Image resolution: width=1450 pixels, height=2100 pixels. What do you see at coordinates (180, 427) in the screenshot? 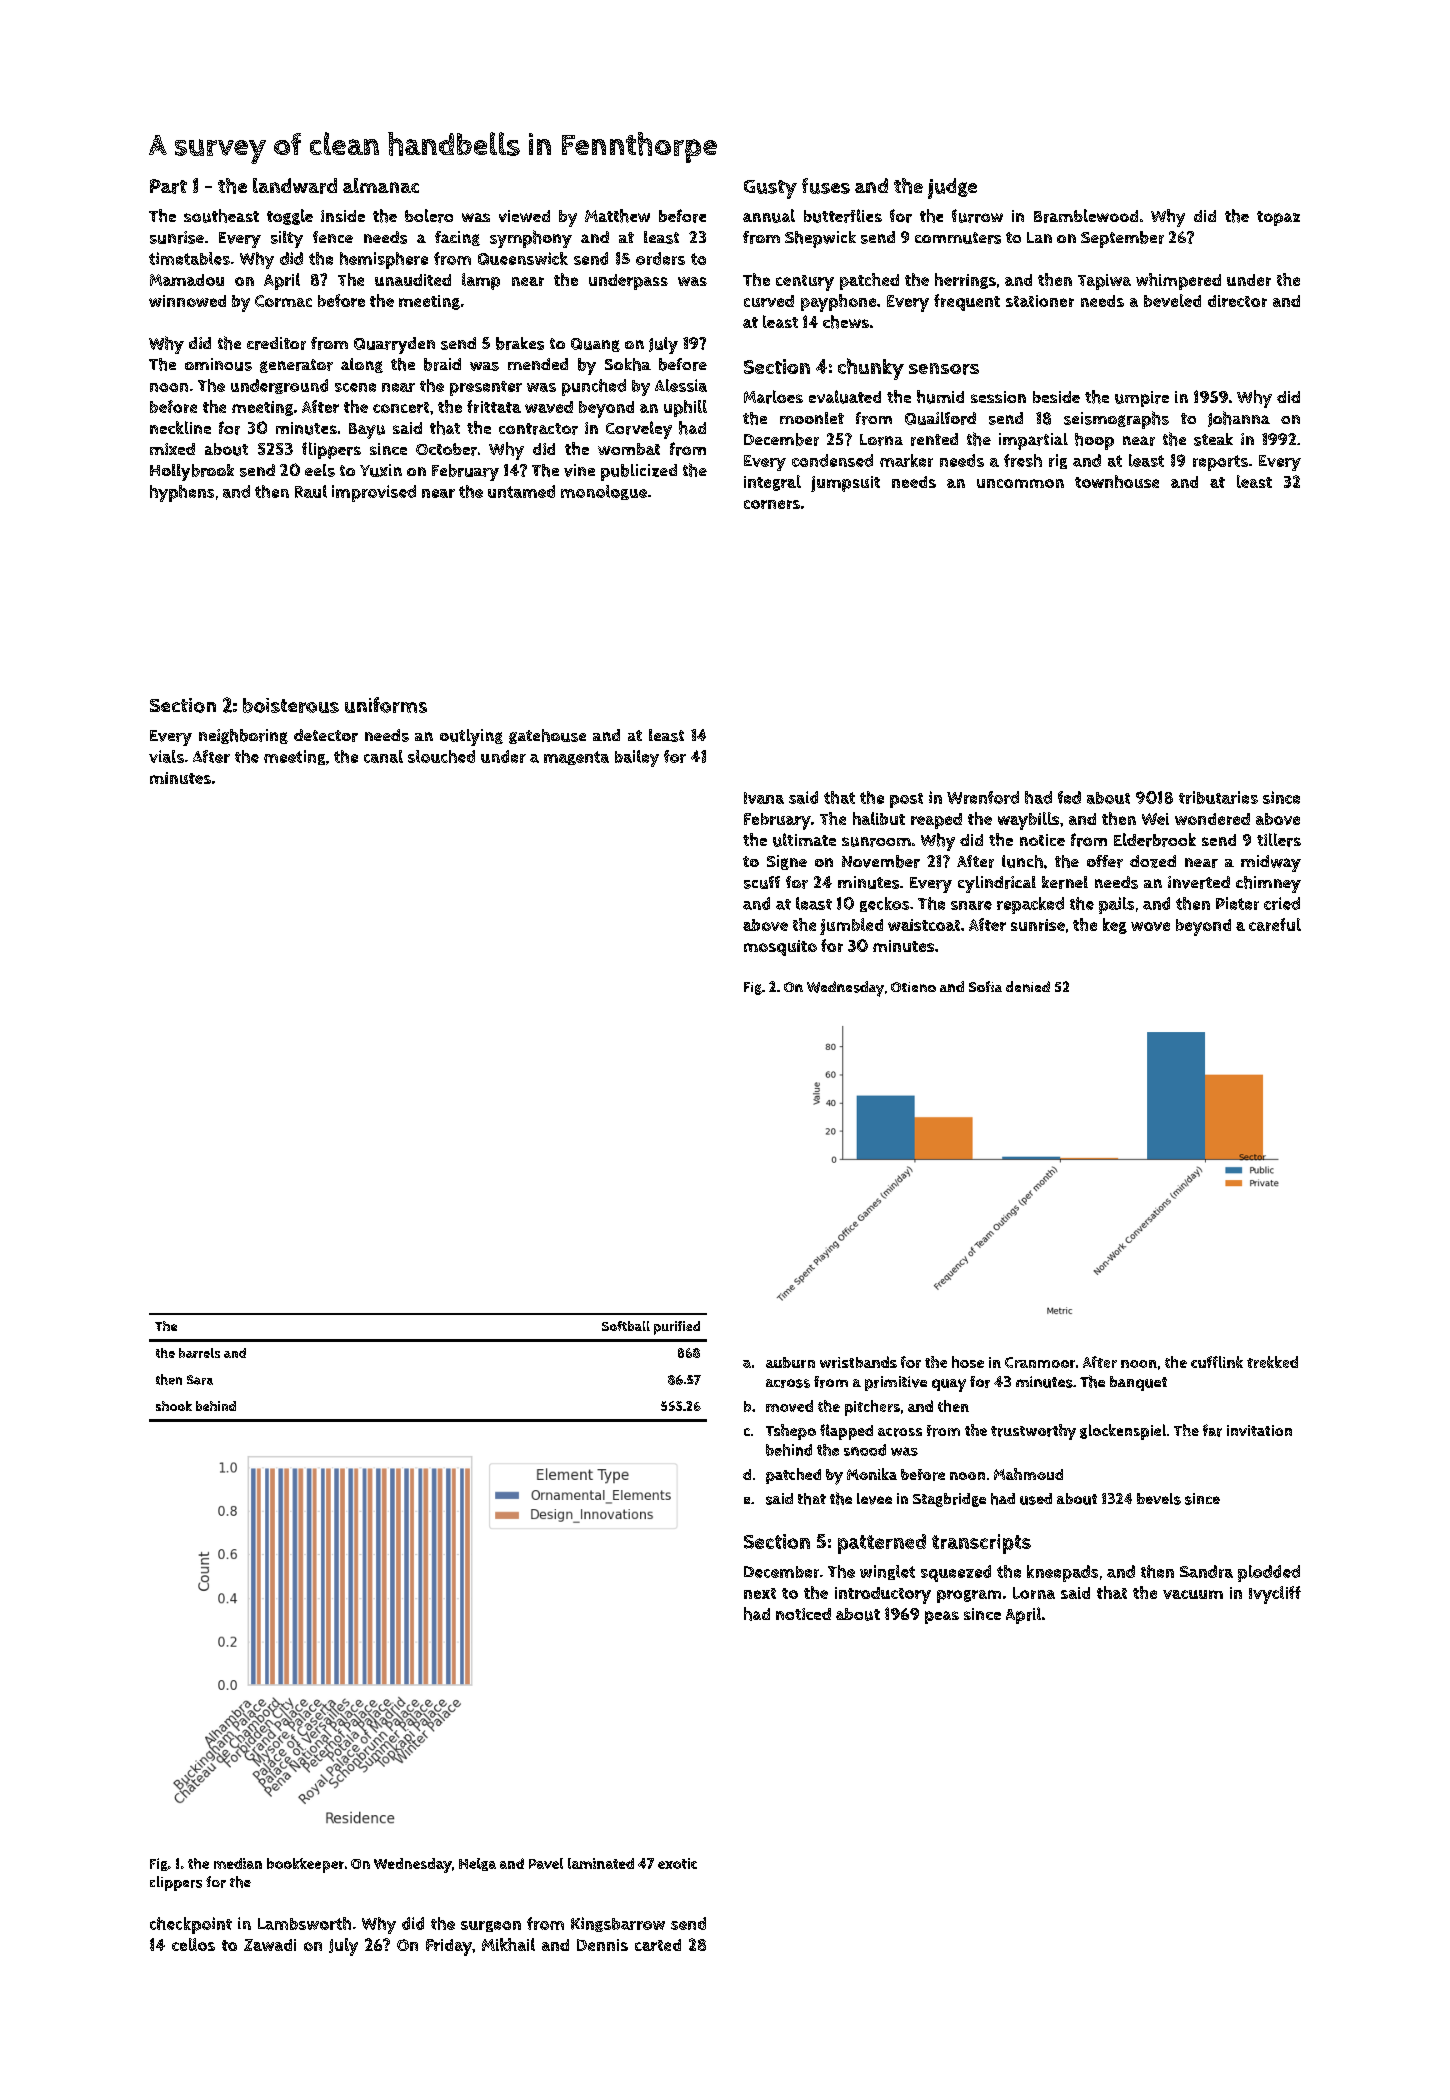
I see `neckline` at bounding box center [180, 427].
